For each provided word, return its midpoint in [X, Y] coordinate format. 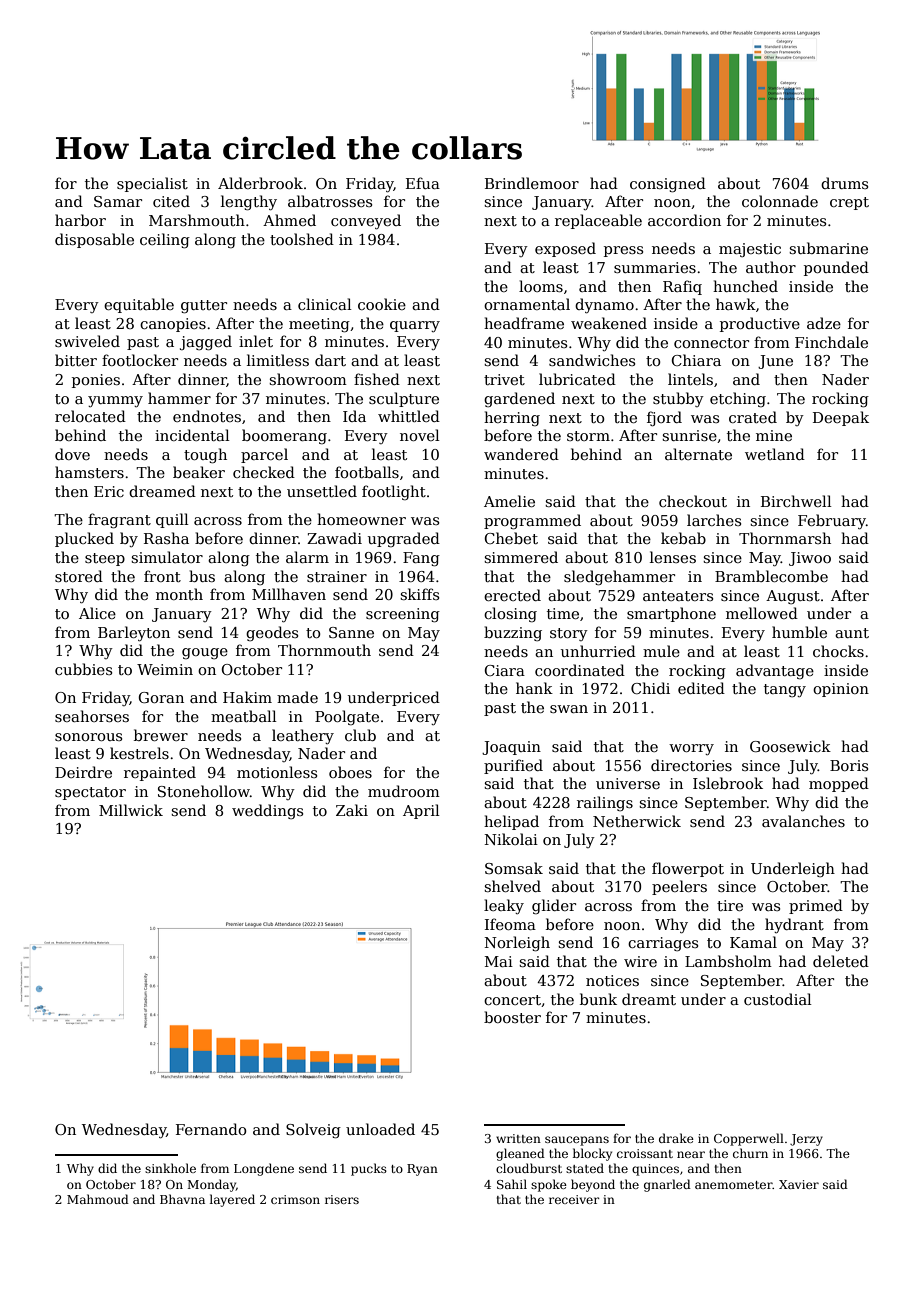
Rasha [166, 538]
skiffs [419, 594]
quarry [415, 326]
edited [701, 688]
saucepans [577, 1141]
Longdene [264, 1169]
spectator [90, 793]
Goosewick [790, 746]
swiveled [87, 341]
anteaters [678, 596]
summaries [655, 267]
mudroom [404, 791]
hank [534, 688]
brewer [161, 735]
